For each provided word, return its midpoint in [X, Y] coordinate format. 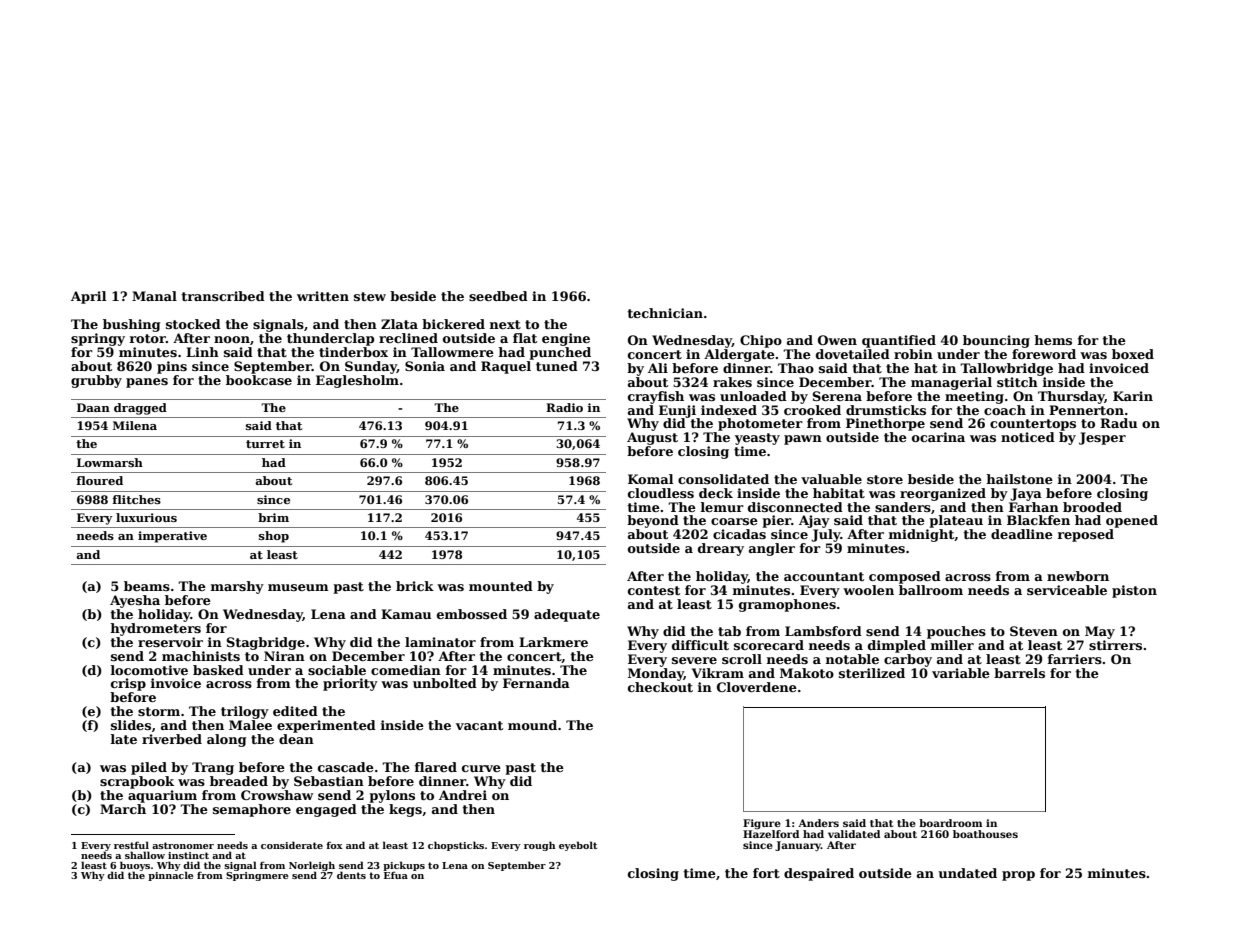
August [652, 438]
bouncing [996, 341]
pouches [956, 632]
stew [370, 296]
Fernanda [536, 683]
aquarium [162, 796]
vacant [479, 725]
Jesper [1102, 438]
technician [665, 313]
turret [265, 444]
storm [159, 711]
